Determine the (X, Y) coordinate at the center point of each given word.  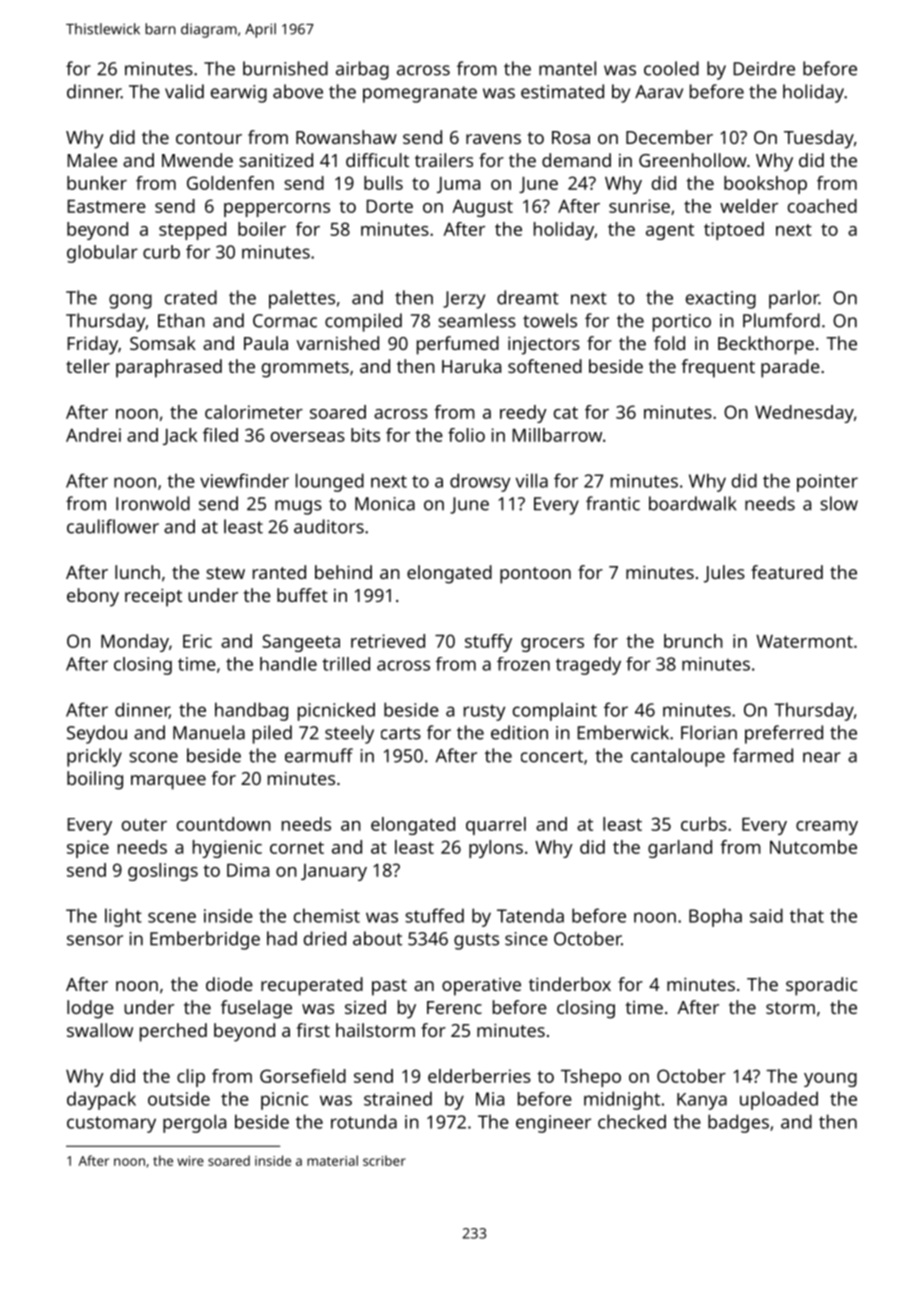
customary (111, 1124)
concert (552, 756)
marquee (168, 782)
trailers (444, 160)
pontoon (535, 575)
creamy (827, 828)
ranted (279, 572)
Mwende (197, 160)
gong (130, 301)
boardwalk (692, 503)
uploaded (779, 1100)
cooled (671, 68)
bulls (383, 183)
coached (822, 206)
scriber (384, 1160)
